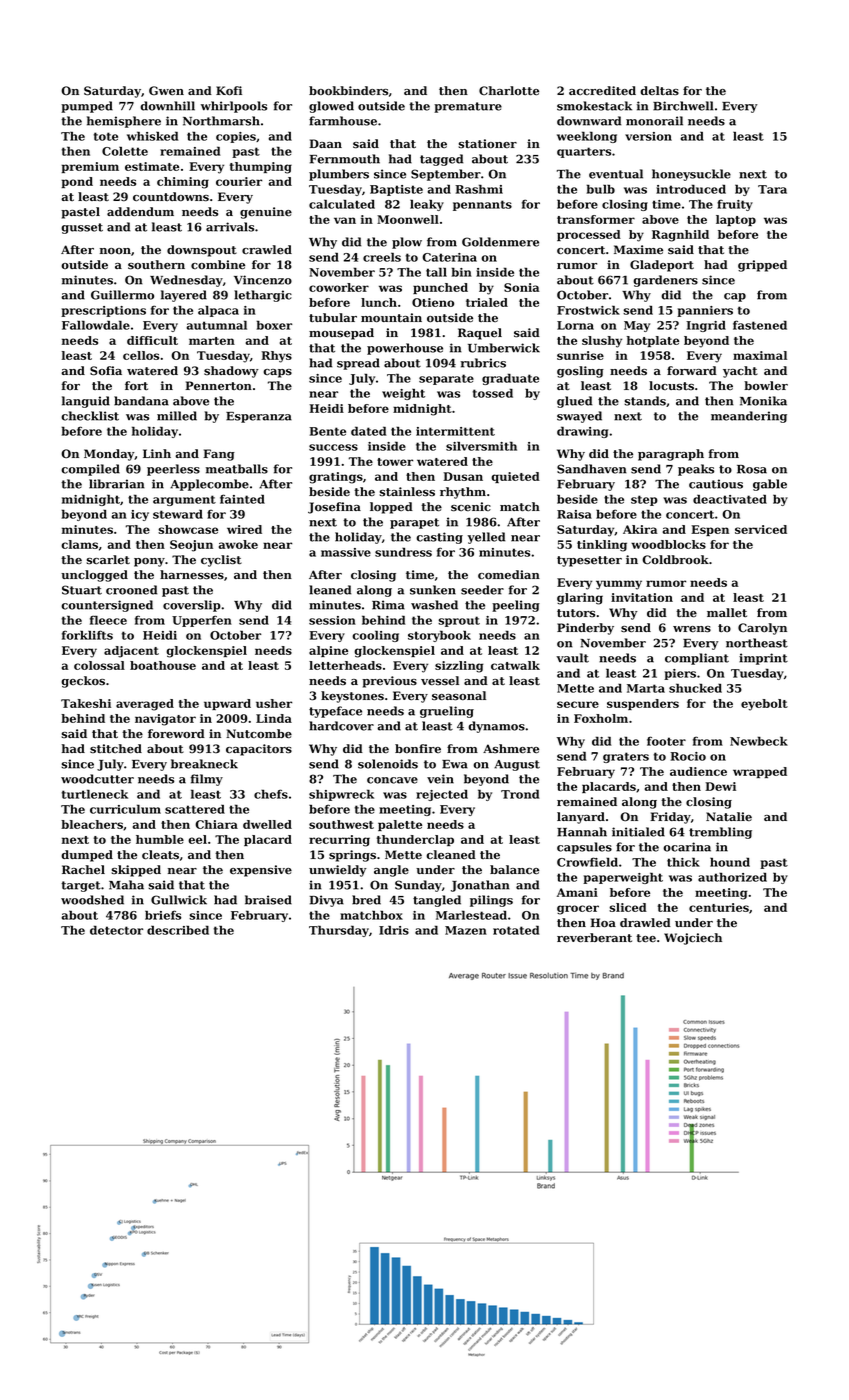 The image size is (849, 1400). I want to click on success, so click(333, 447).
